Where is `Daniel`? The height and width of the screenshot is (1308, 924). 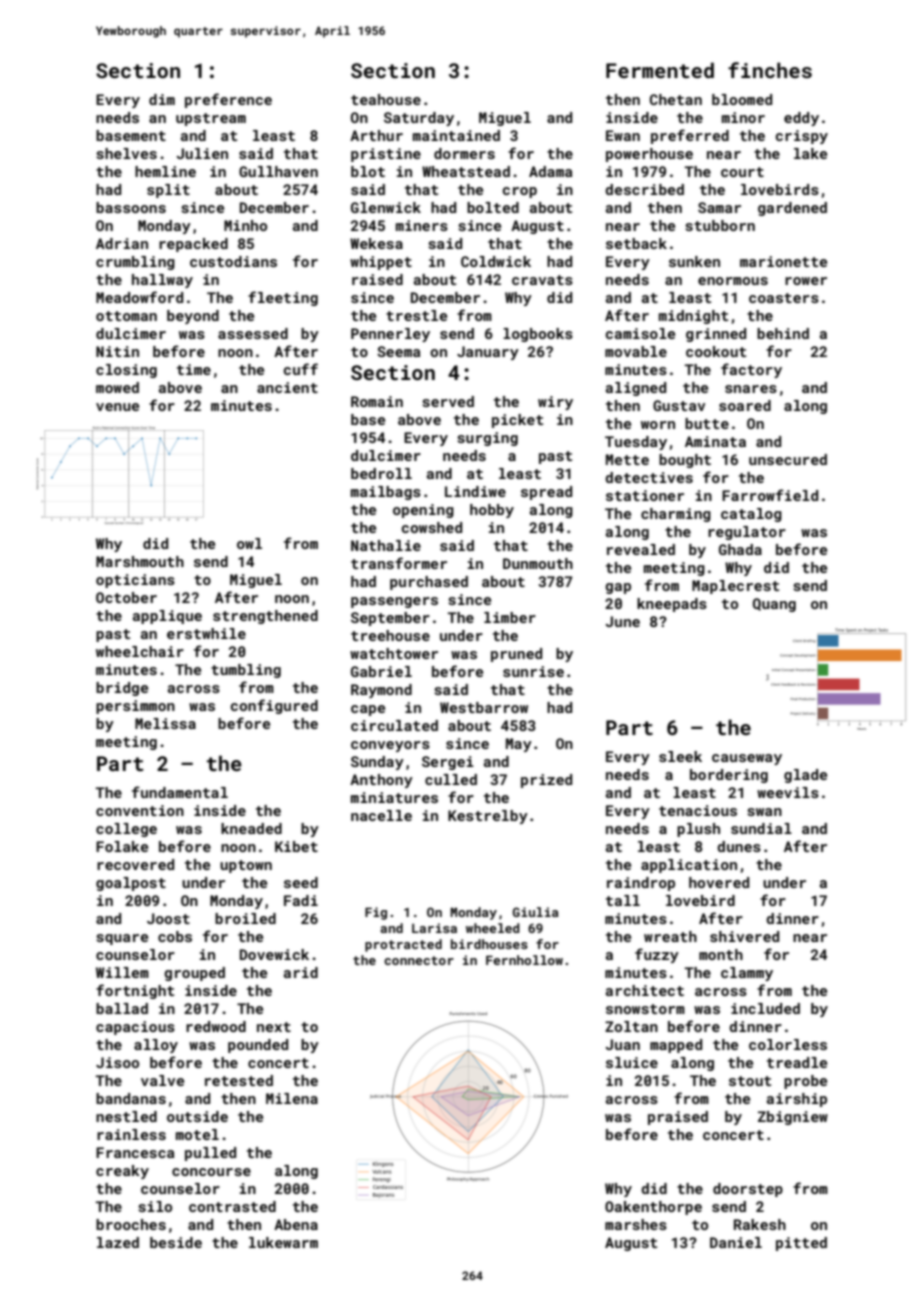 Daniel is located at coordinates (736, 1242).
